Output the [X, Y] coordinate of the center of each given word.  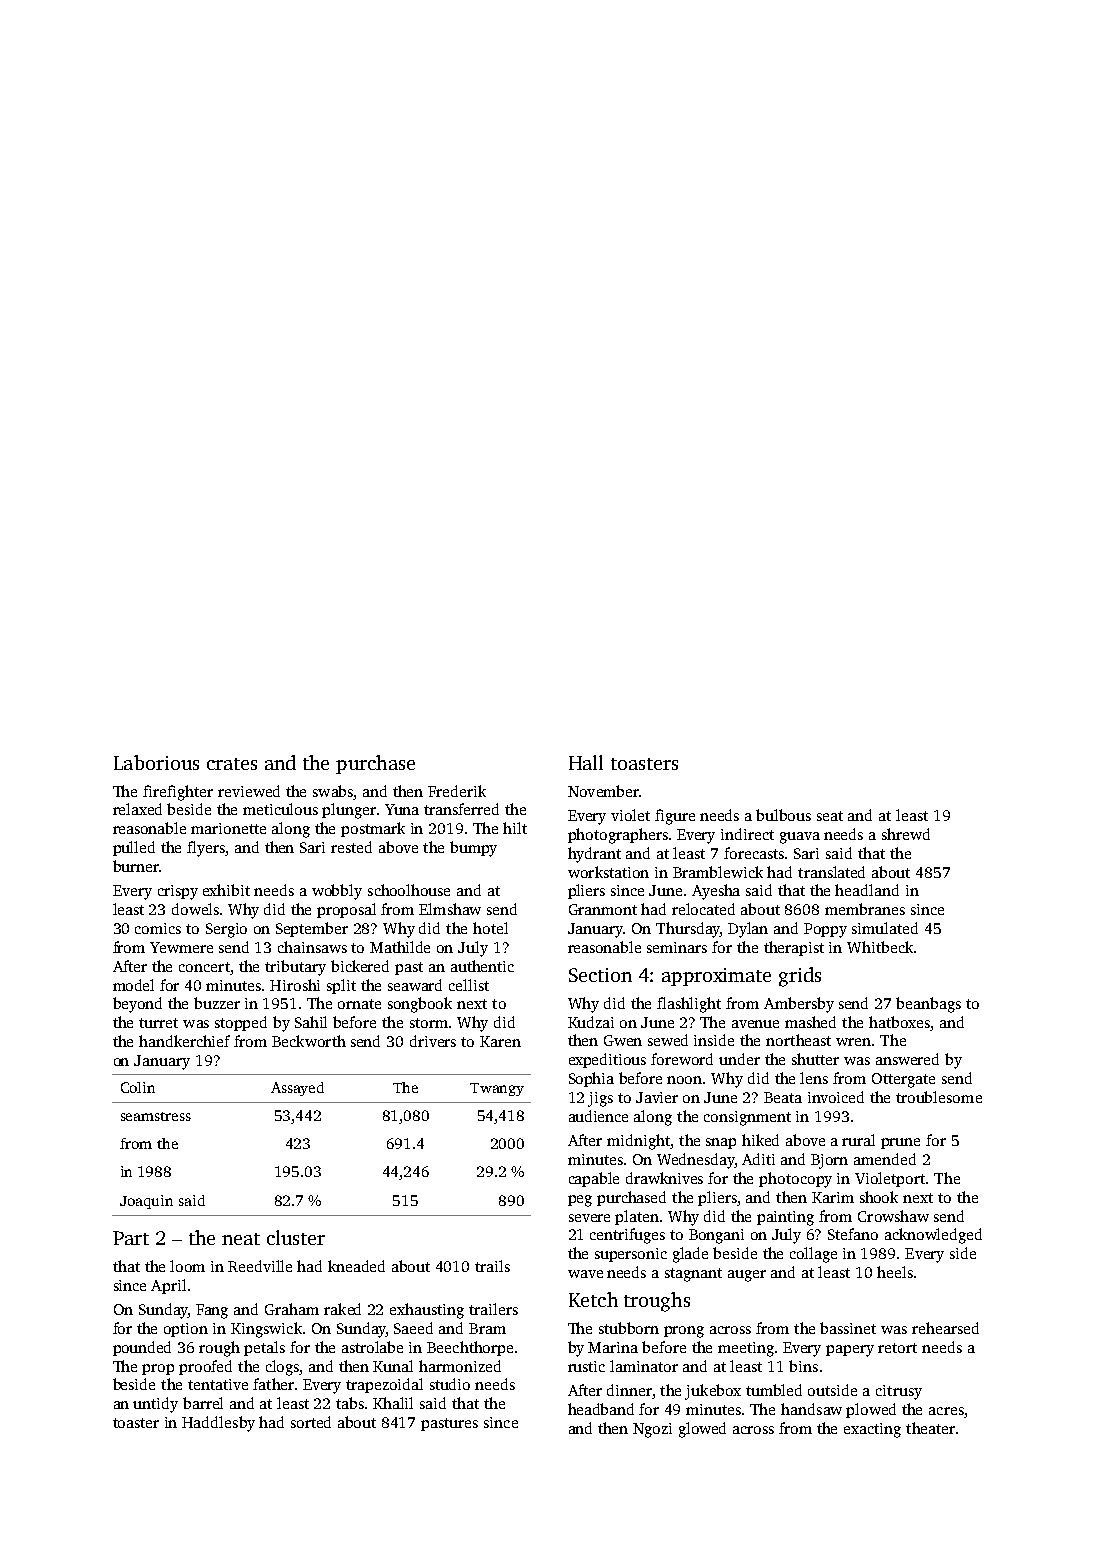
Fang [212, 1311]
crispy [178, 892]
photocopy [795, 1180]
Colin [138, 1087]
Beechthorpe [470, 1348]
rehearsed [945, 1328]
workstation [608, 872]
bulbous [783, 815]
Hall [586, 762]
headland [867, 890]
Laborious [156, 762]
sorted [311, 1422]
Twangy [497, 1089]
